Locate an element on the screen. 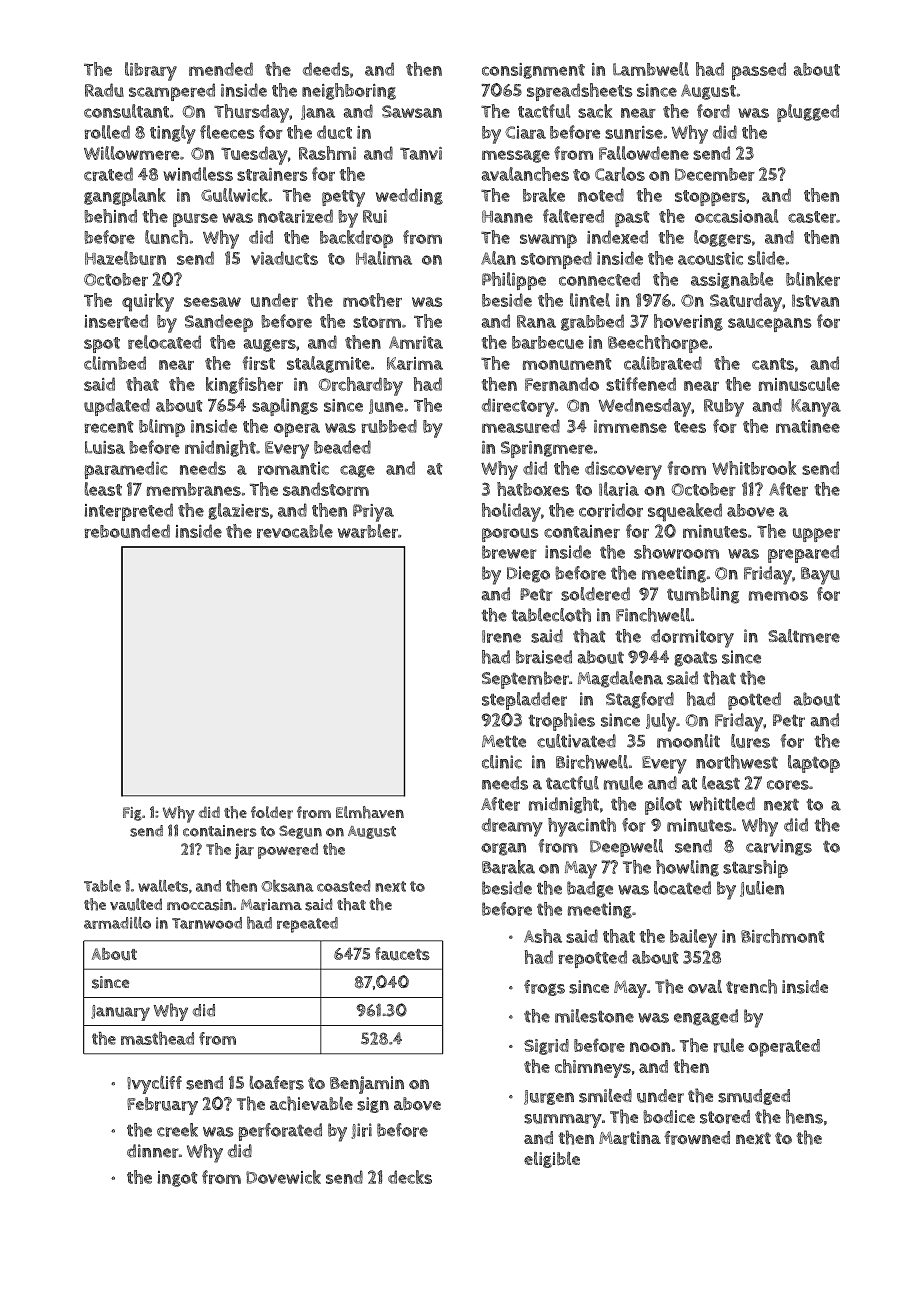 This screenshot has width=924, height=1308. Saturday is located at coordinates (746, 302).
